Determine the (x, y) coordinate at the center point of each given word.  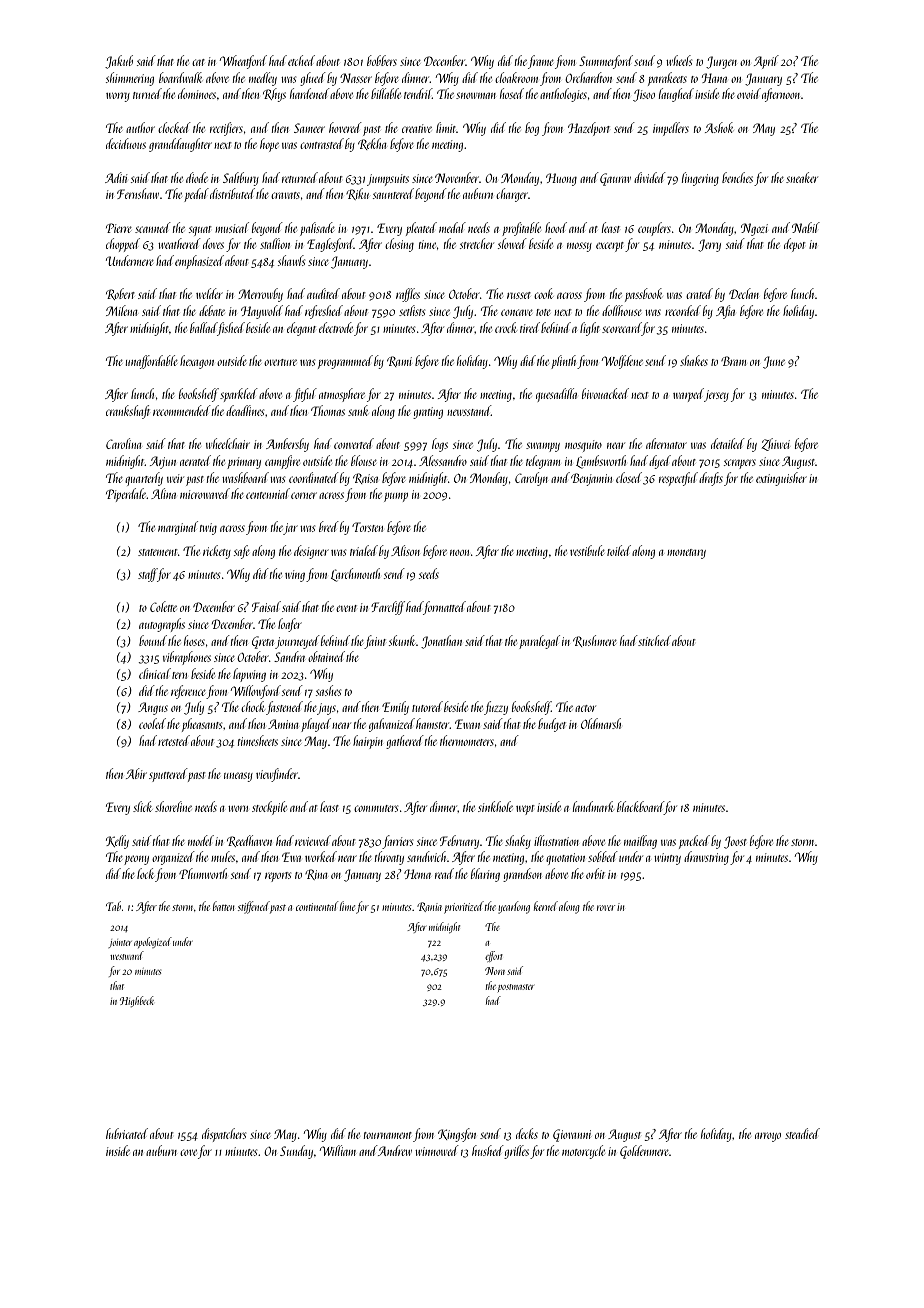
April (766, 62)
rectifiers (226, 129)
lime (347, 906)
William (338, 1150)
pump (396, 497)
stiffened (254, 907)
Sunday (296, 1152)
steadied (802, 1133)
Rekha (372, 144)
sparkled (239, 395)
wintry (667, 859)
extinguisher (781, 479)
